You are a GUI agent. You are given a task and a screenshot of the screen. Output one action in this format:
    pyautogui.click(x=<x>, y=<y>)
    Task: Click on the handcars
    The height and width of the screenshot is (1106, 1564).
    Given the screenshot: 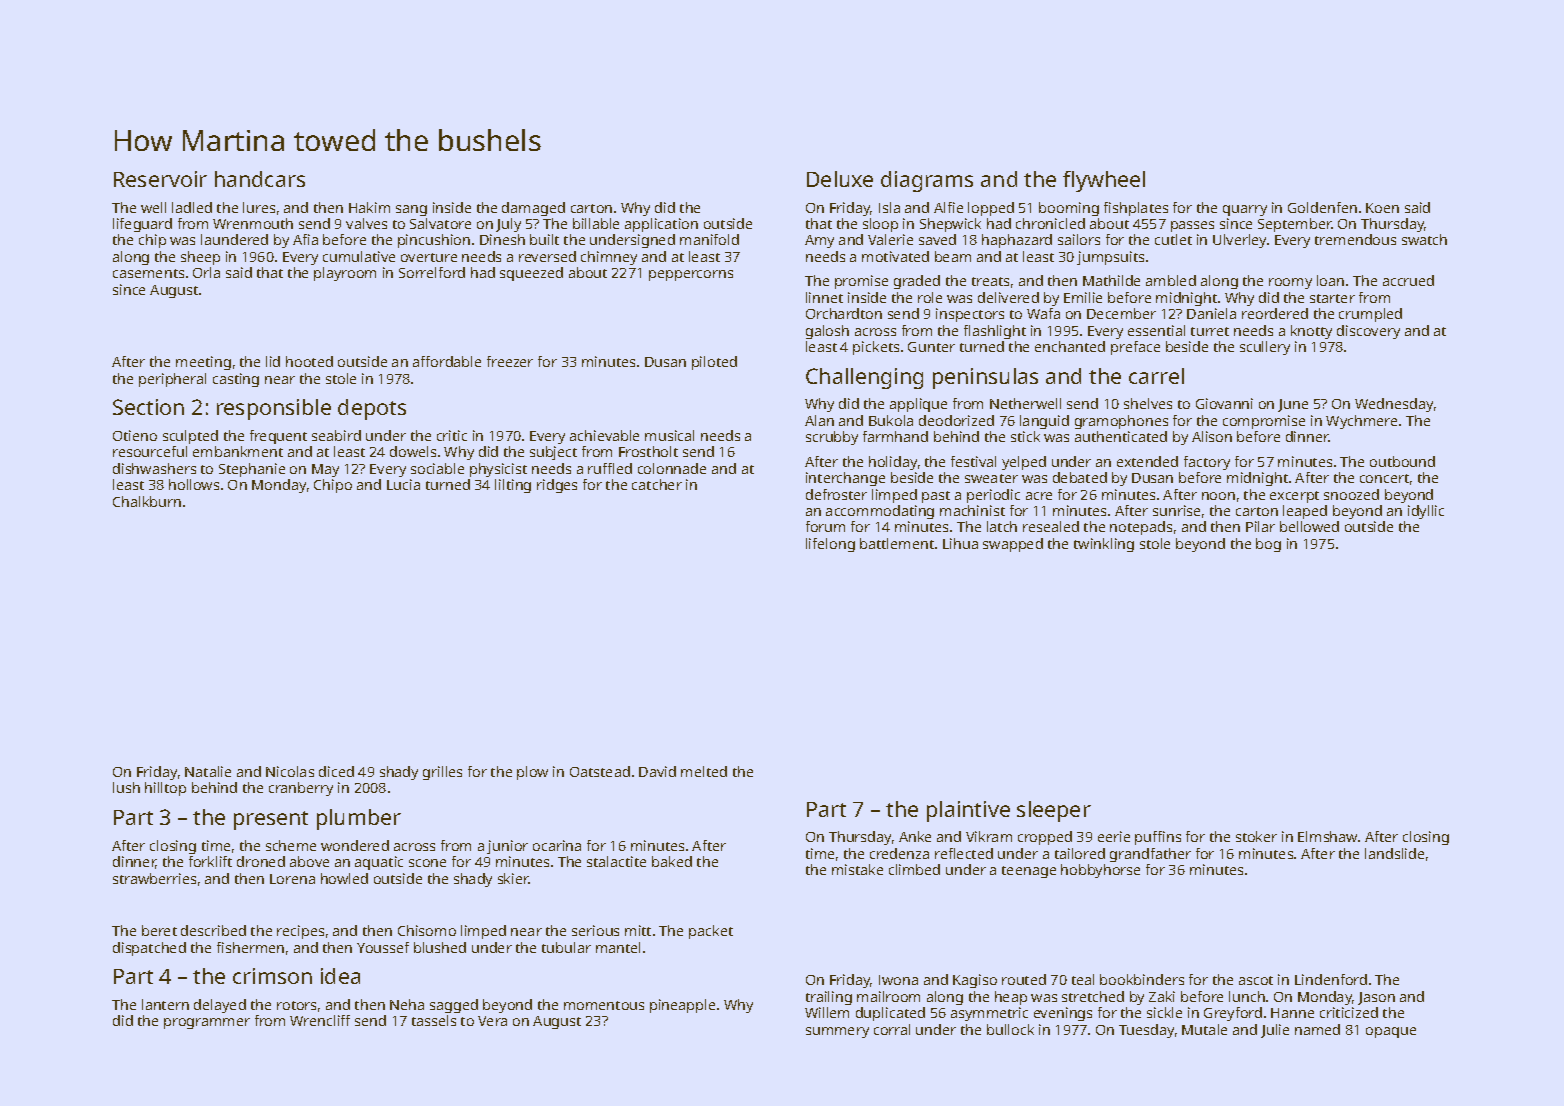 What is the action you would take?
    pyautogui.click(x=260, y=179)
